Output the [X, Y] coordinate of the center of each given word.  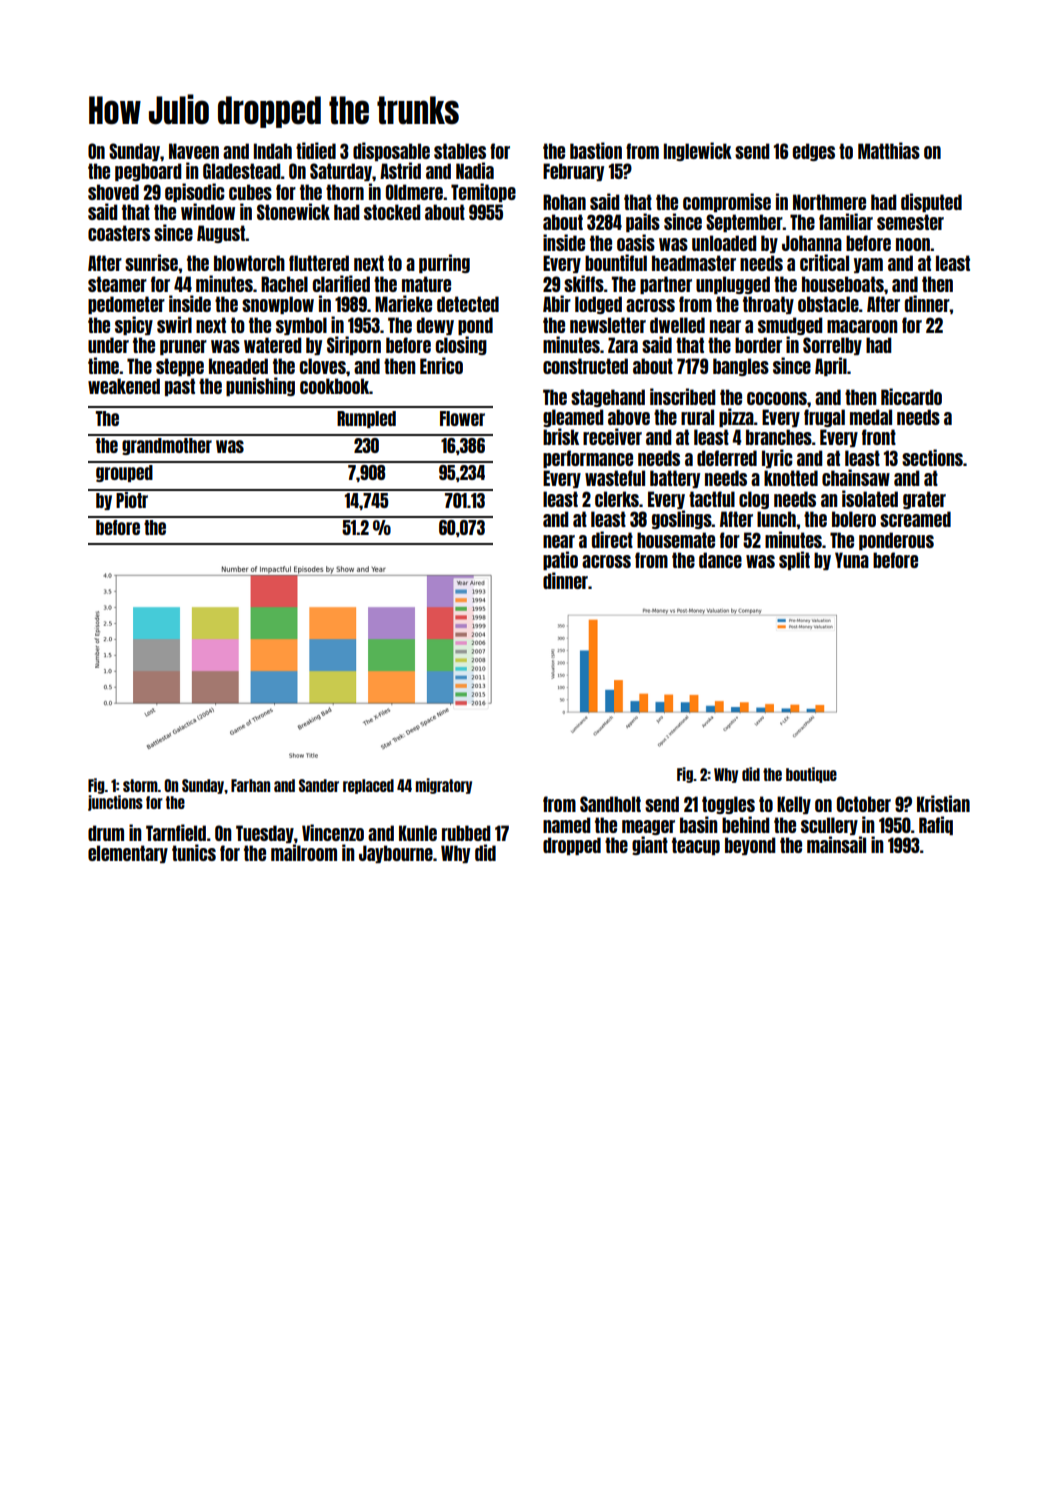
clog [754, 500]
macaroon [862, 326]
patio [560, 560]
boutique [811, 775]
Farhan [250, 785]
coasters [119, 233]
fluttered [319, 263]
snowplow [278, 305]
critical [824, 262]
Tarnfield [176, 832]
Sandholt [610, 804]
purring [444, 263]
